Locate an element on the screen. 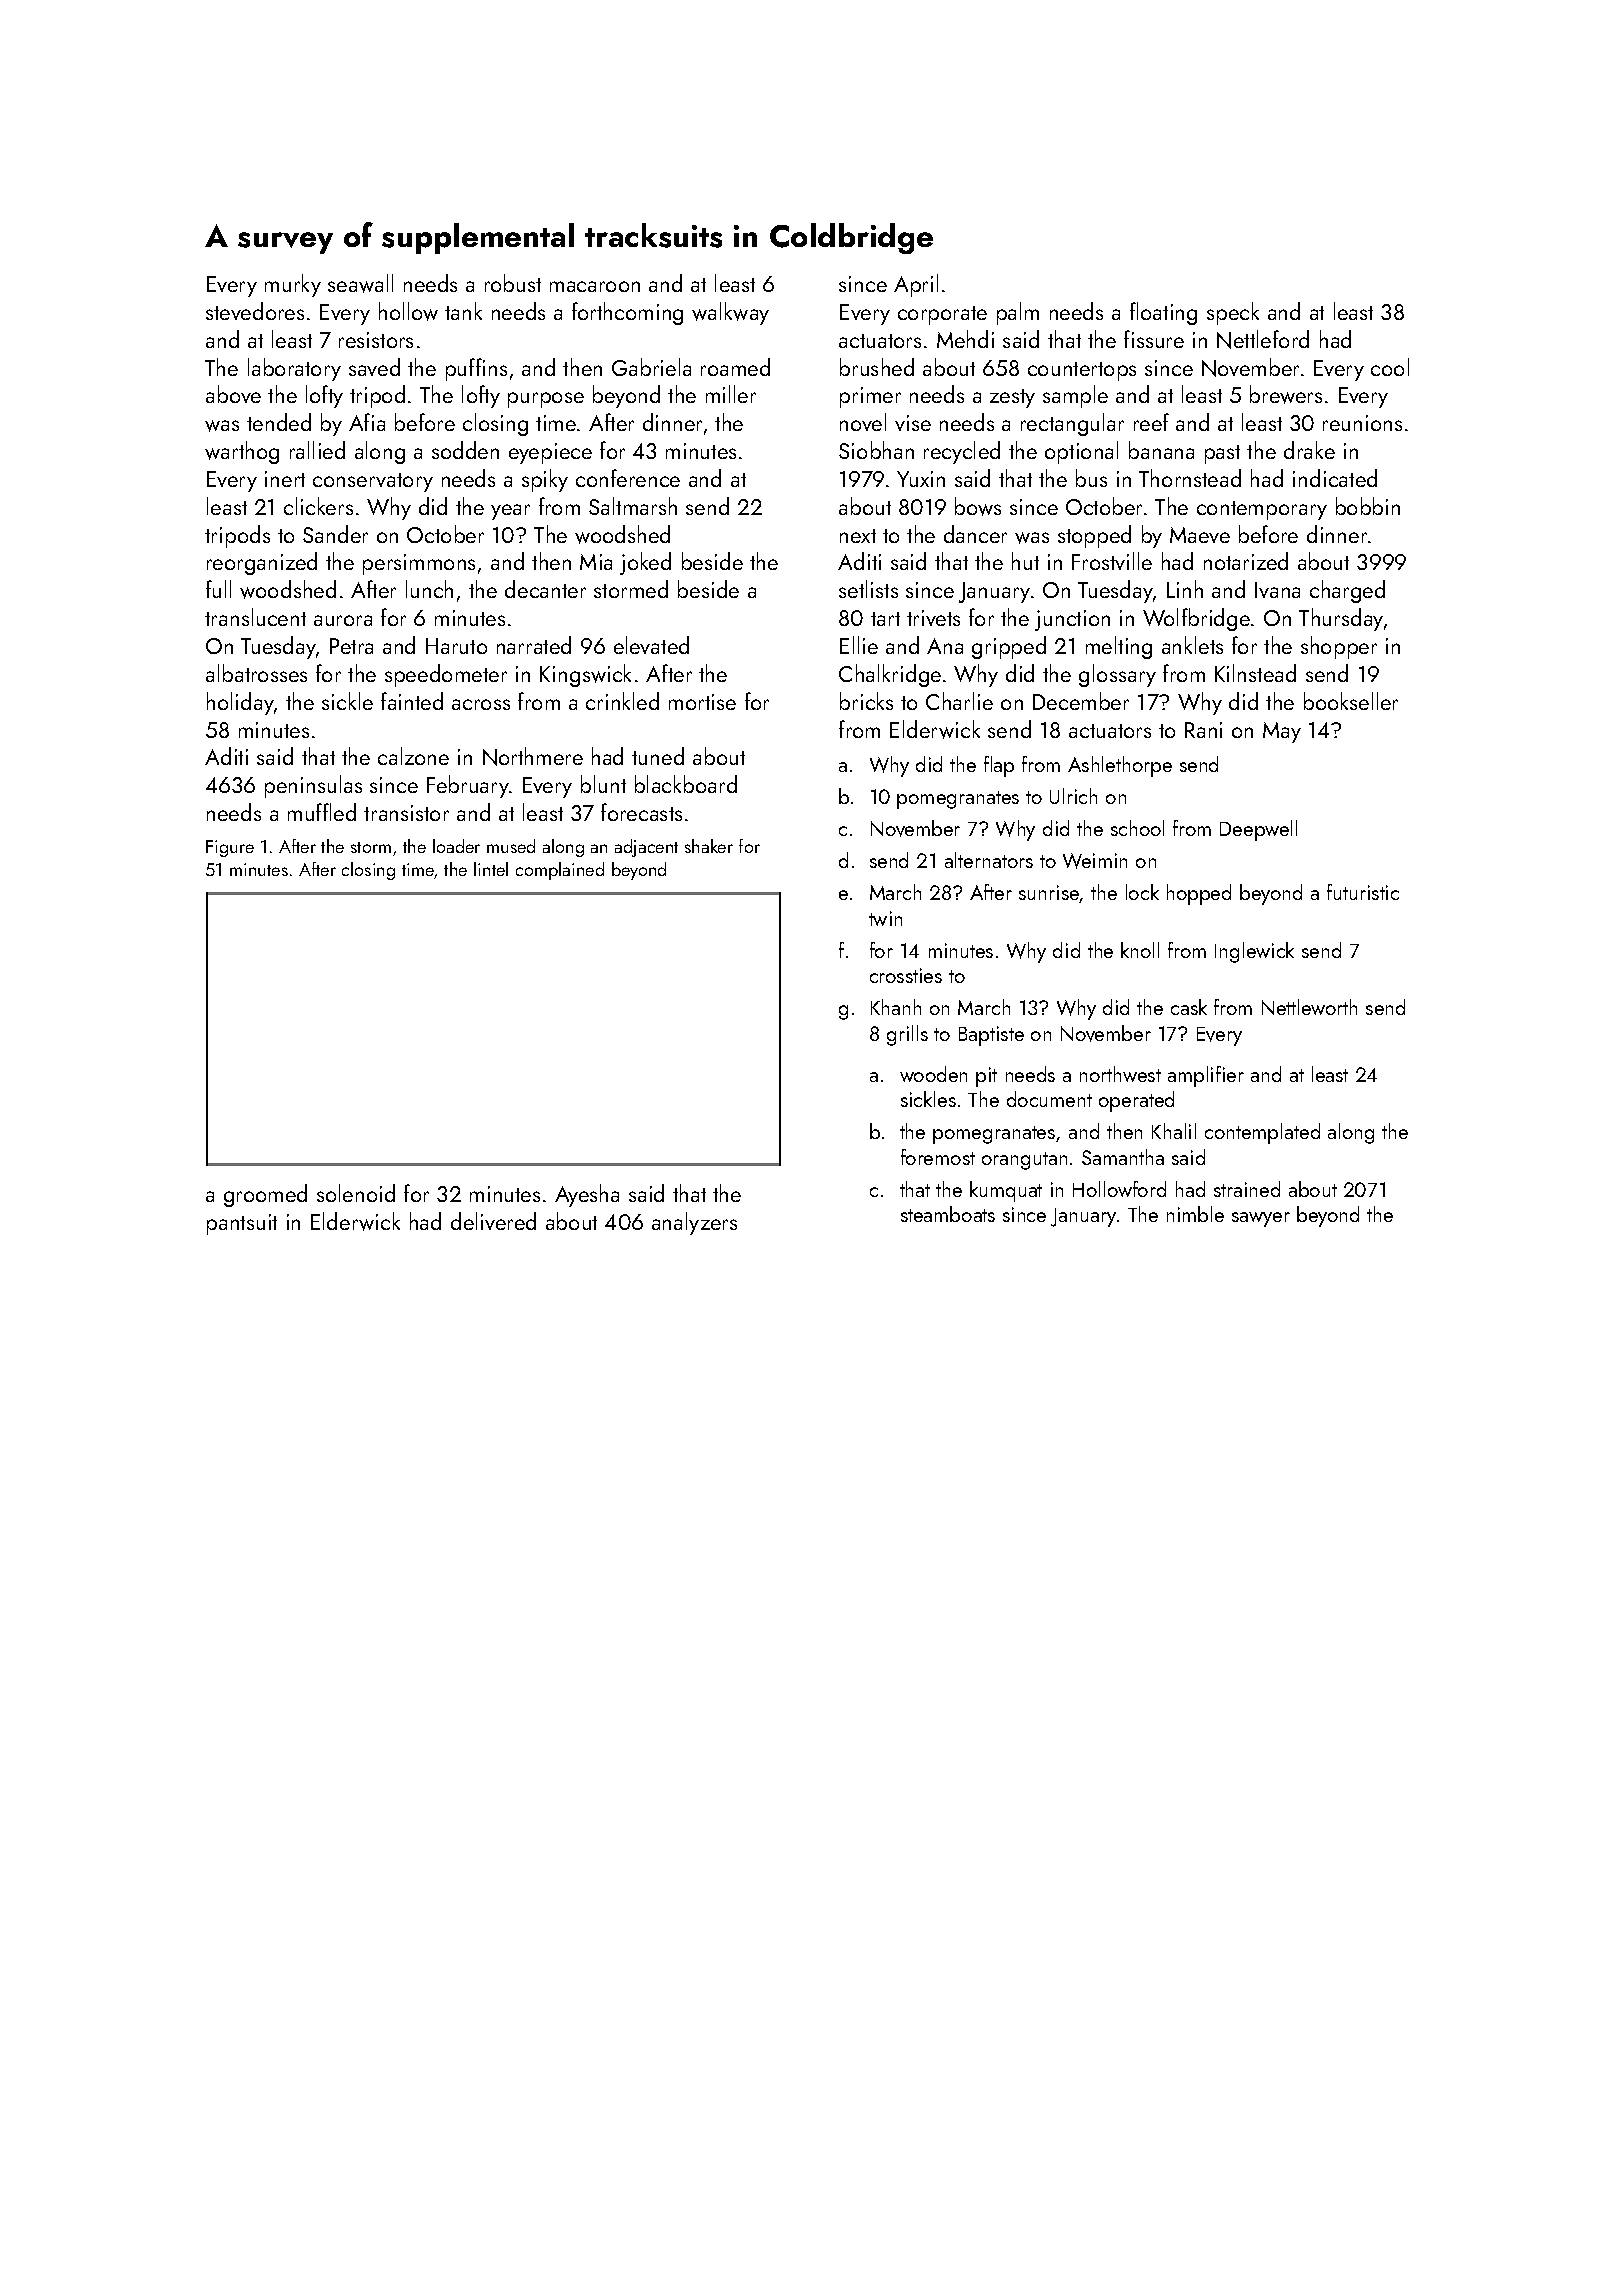 The image size is (1620, 2292). narrated is located at coordinates (534, 645).
